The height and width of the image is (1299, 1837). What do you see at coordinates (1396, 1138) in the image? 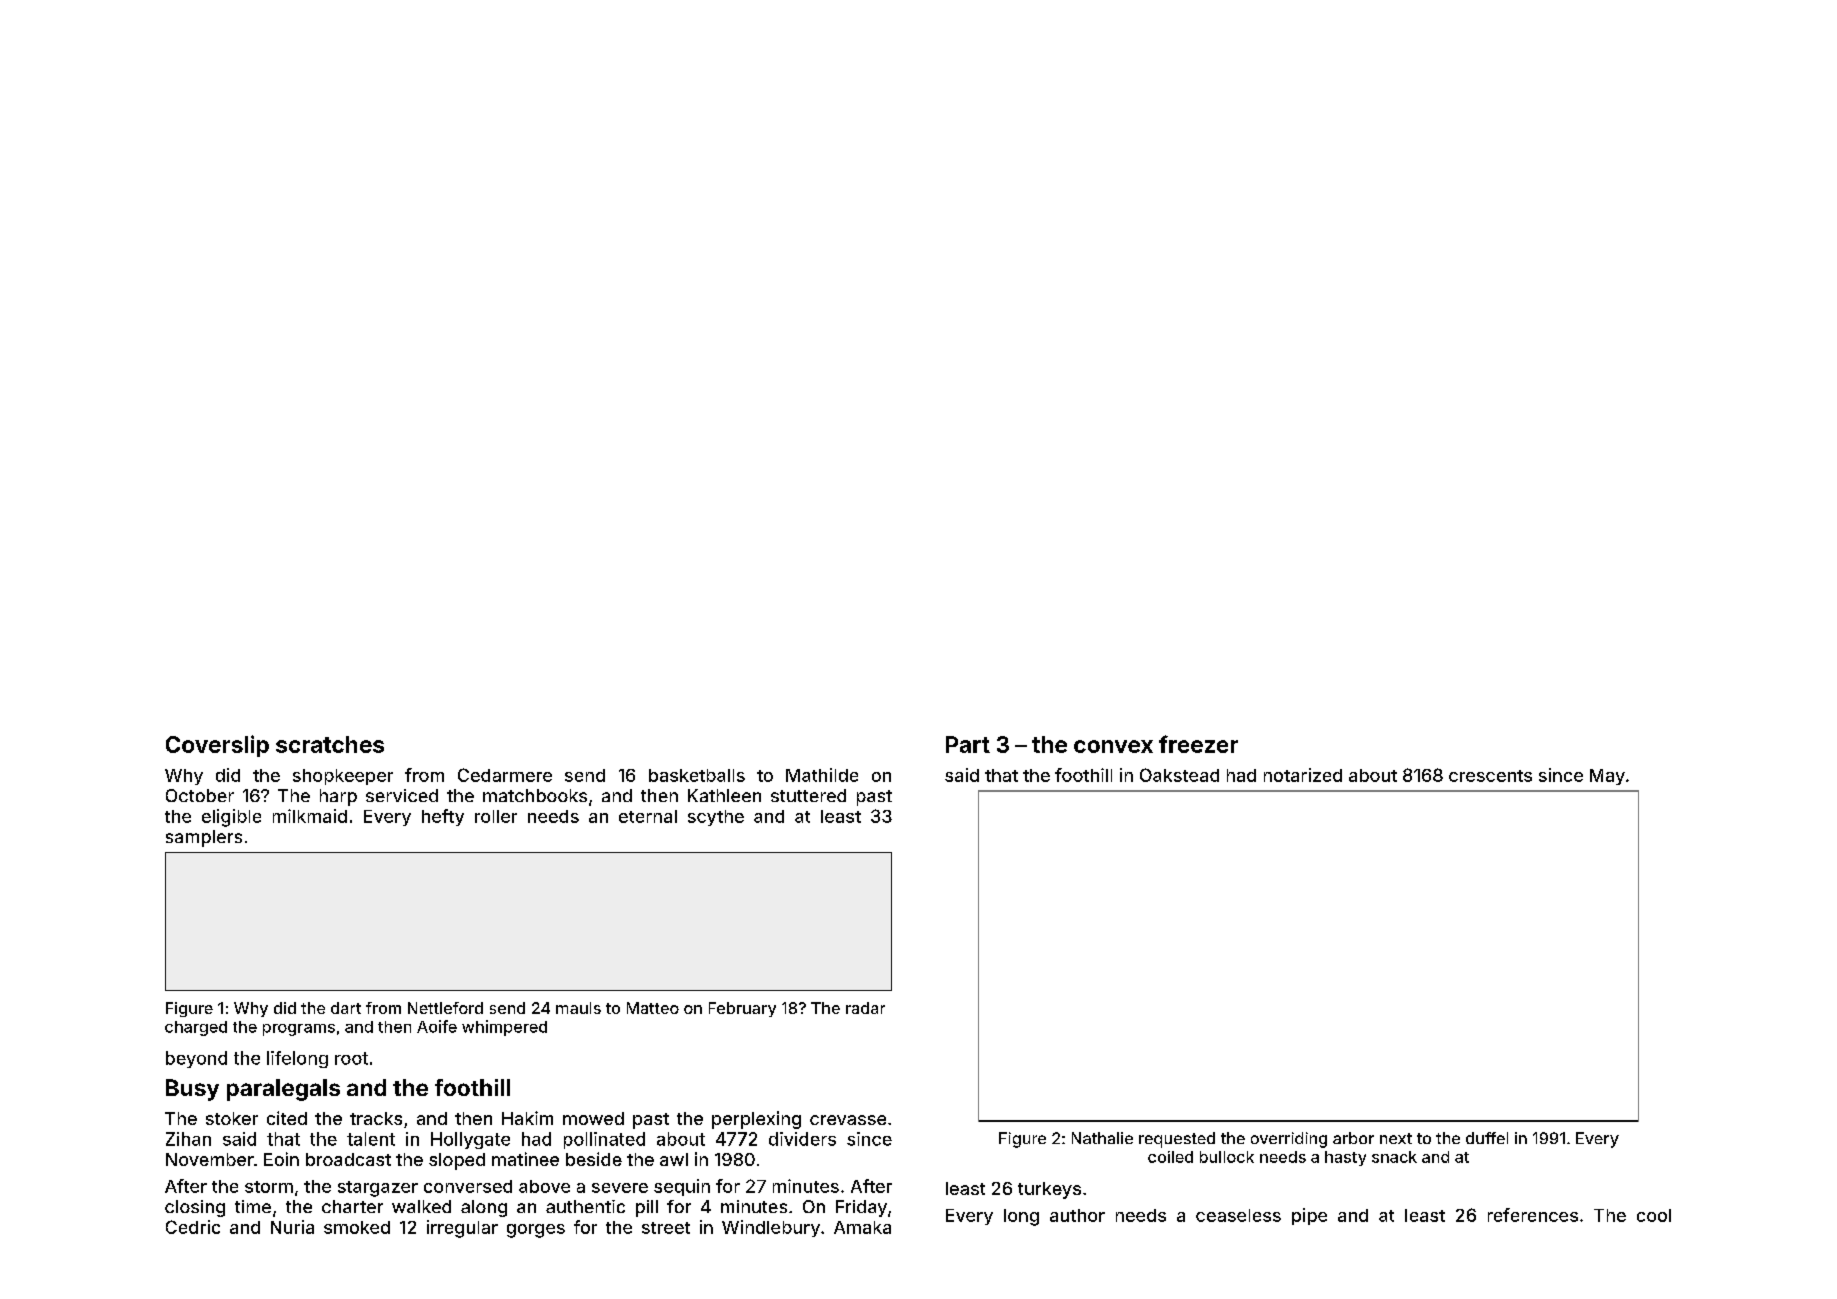
I see `next` at bounding box center [1396, 1138].
